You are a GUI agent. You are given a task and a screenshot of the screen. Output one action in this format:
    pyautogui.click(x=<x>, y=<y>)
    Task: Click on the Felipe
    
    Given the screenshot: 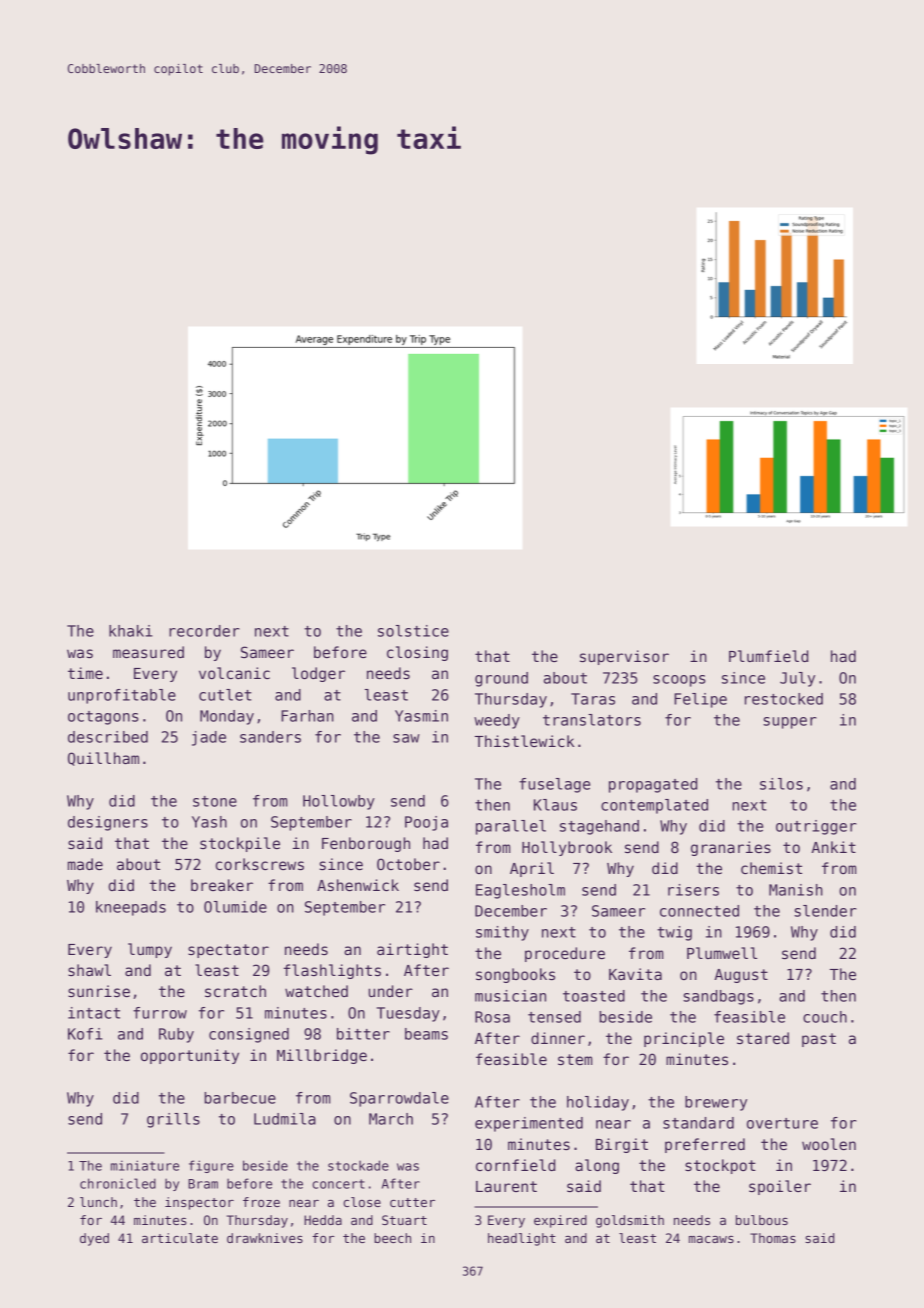 What is the action you would take?
    pyautogui.click(x=700, y=700)
